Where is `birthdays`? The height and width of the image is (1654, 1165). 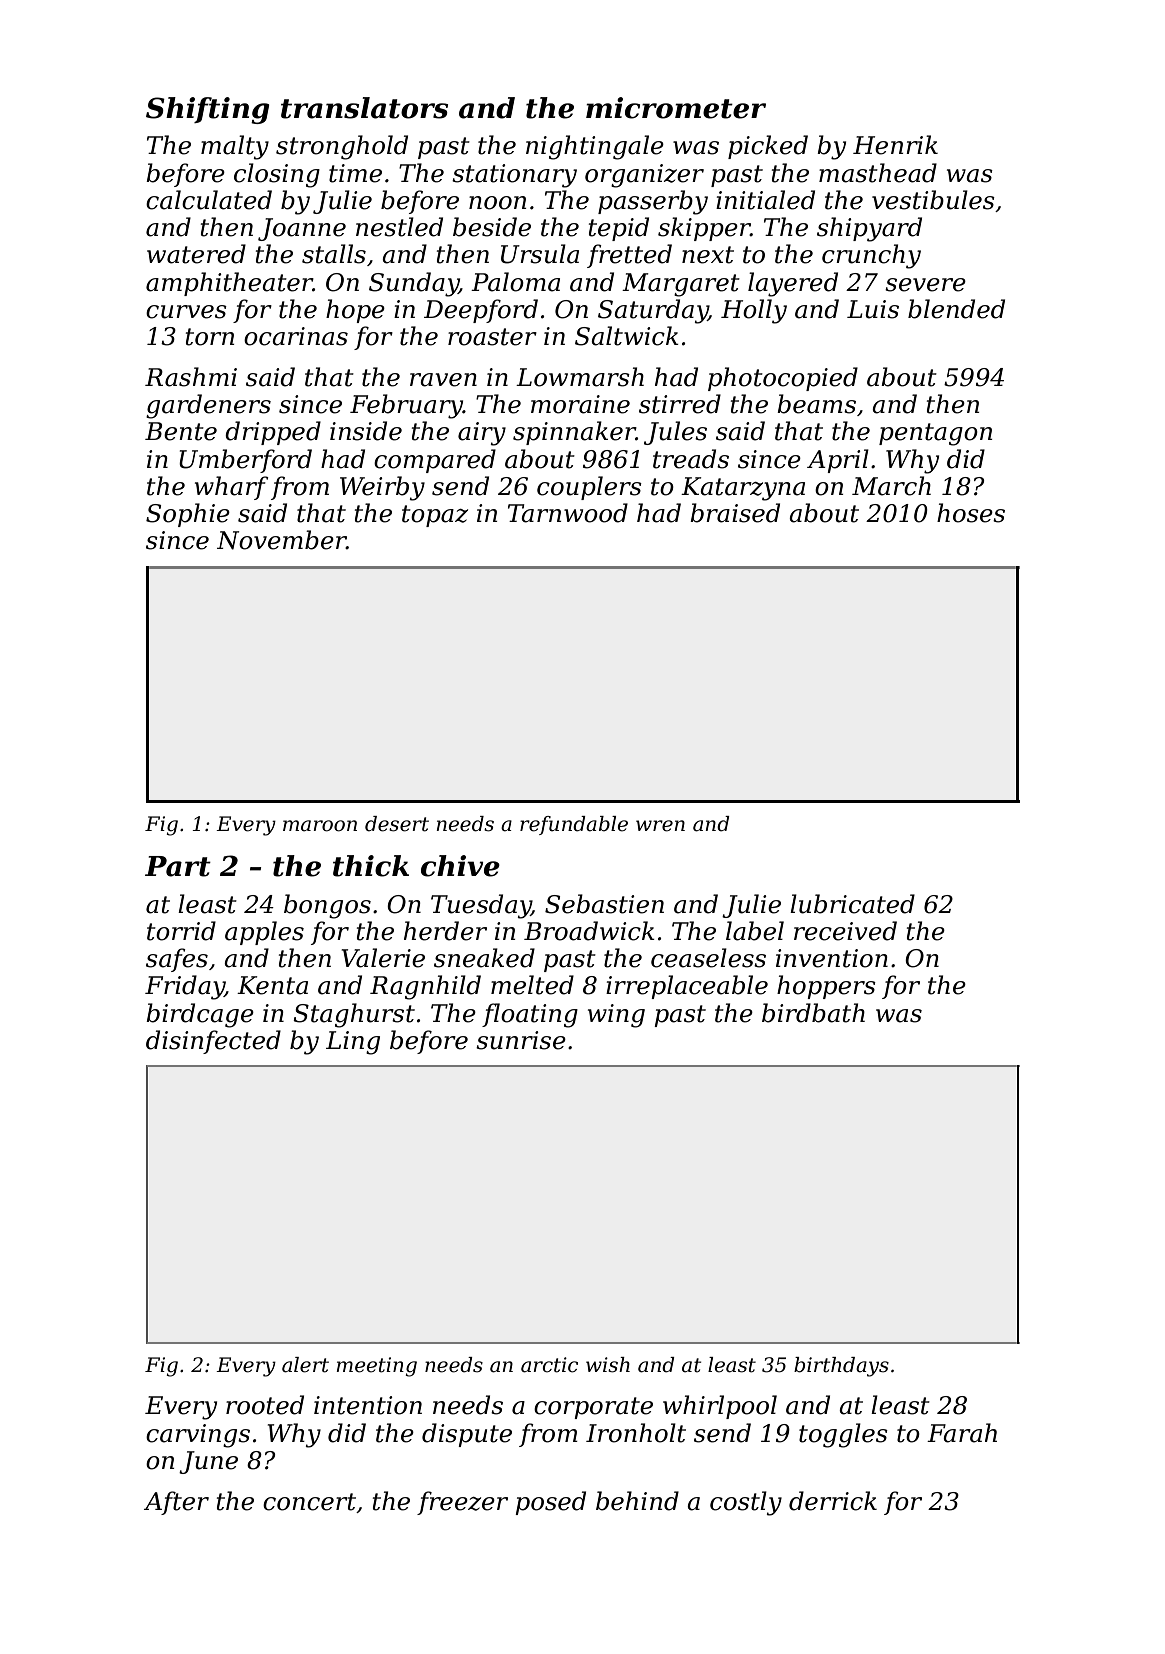
birthdays is located at coordinates (841, 1367).
